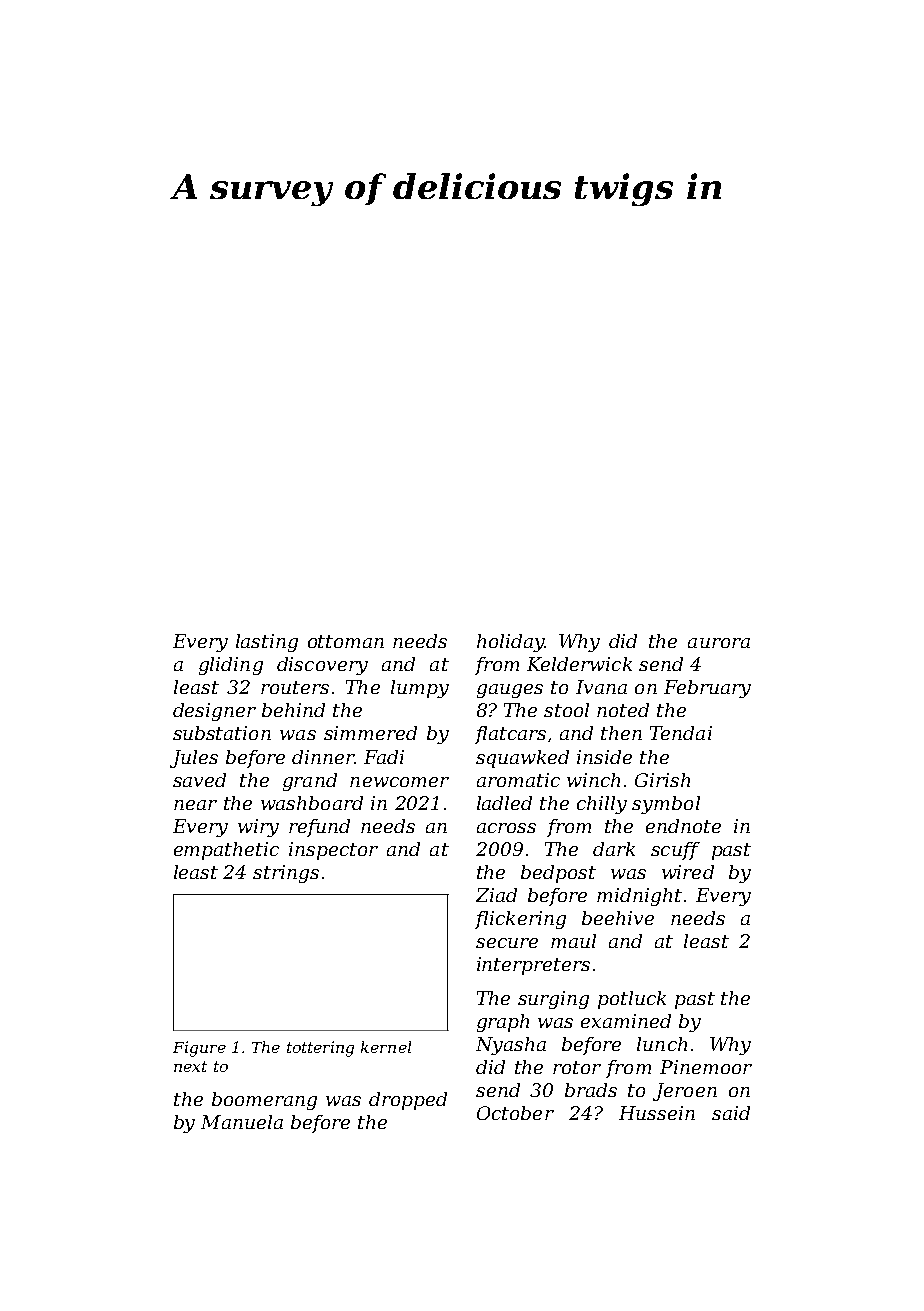  What do you see at coordinates (666, 805) in the screenshot?
I see `symbol` at bounding box center [666, 805].
